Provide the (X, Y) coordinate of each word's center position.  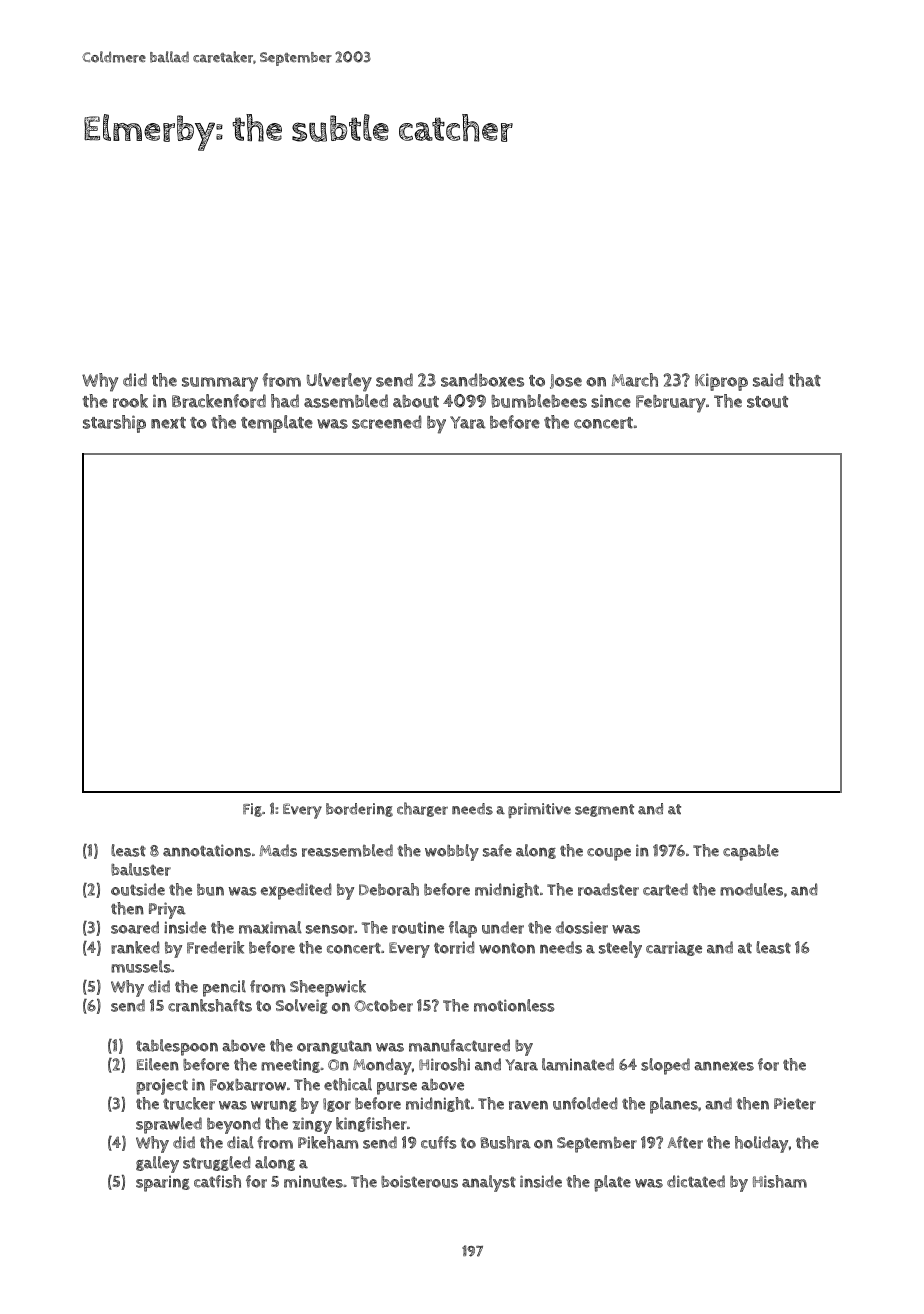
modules (751, 889)
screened (387, 422)
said (768, 380)
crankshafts (210, 1005)
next (168, 423)
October (383, 1006)
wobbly (452, 852)
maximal (270, 927)
